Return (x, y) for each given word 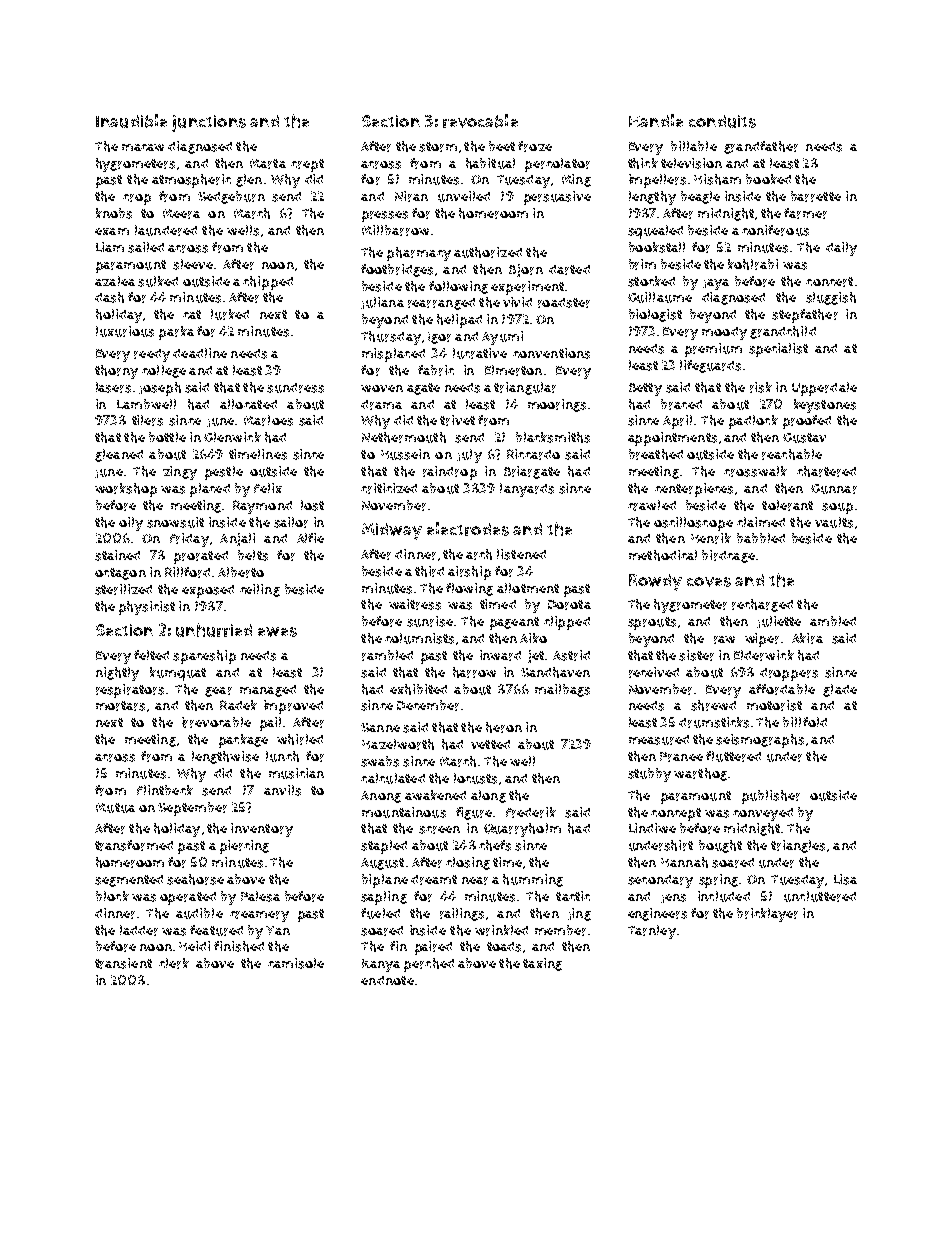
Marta (268, 164)
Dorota (569, 605)
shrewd (713, 705)
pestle (224, 473)
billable (694, 146)
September (192, 809)
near (475, 881)
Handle (656, 120)
